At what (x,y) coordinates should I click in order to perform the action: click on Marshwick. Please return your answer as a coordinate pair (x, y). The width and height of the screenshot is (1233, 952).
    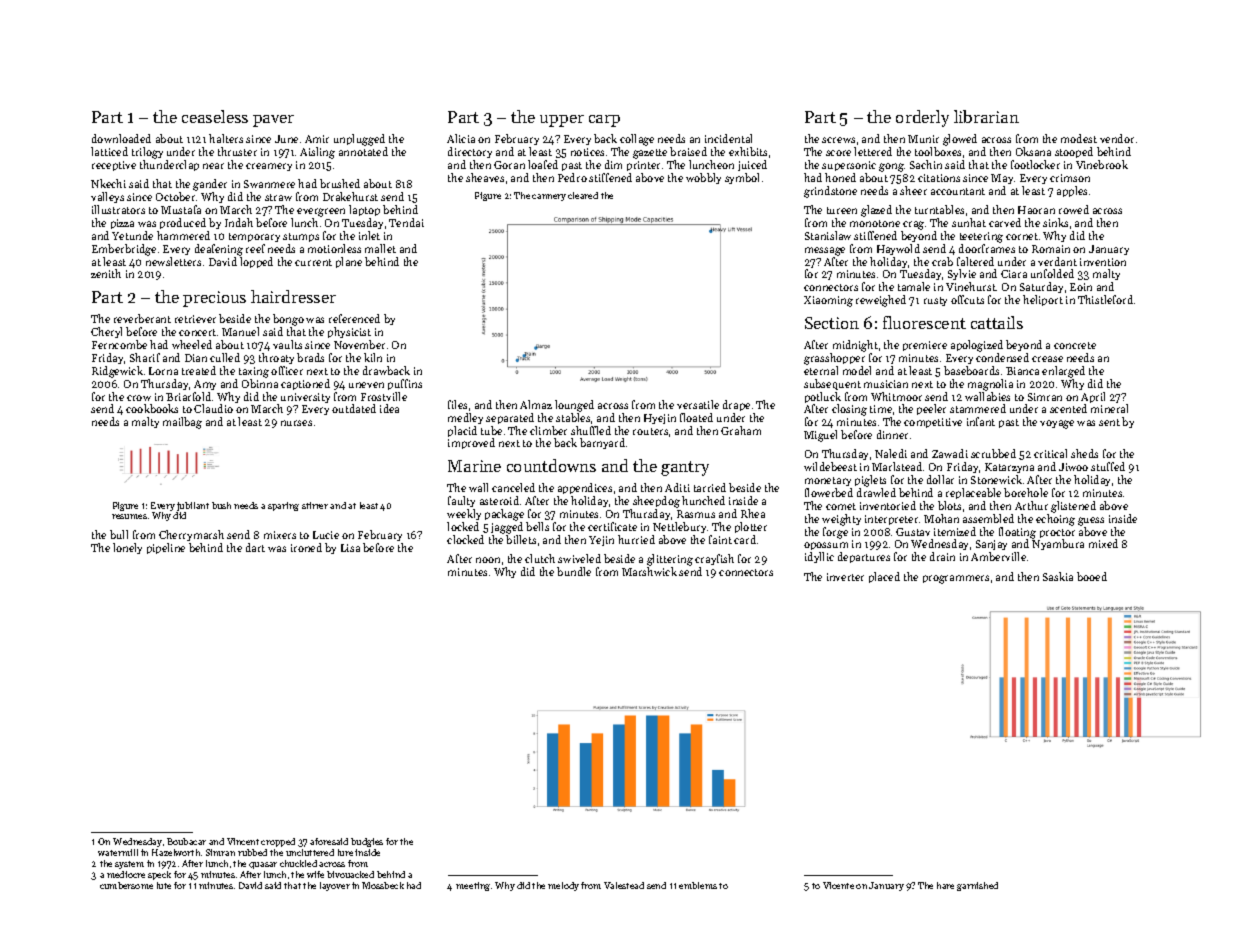
    Looking at the image, I should click on (649, 571).
